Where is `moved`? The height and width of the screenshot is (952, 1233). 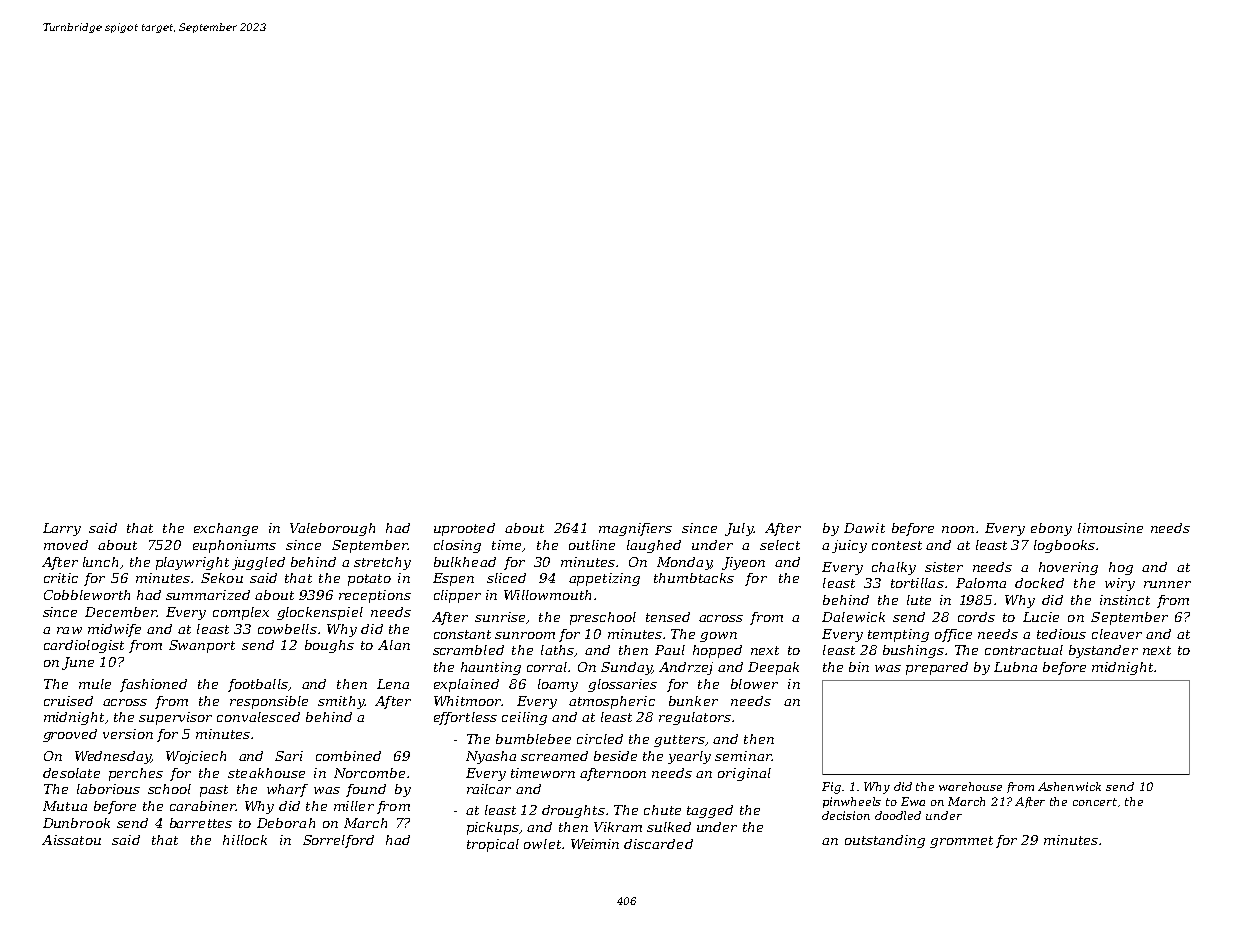
moved is located at coordinates (66, 545).
